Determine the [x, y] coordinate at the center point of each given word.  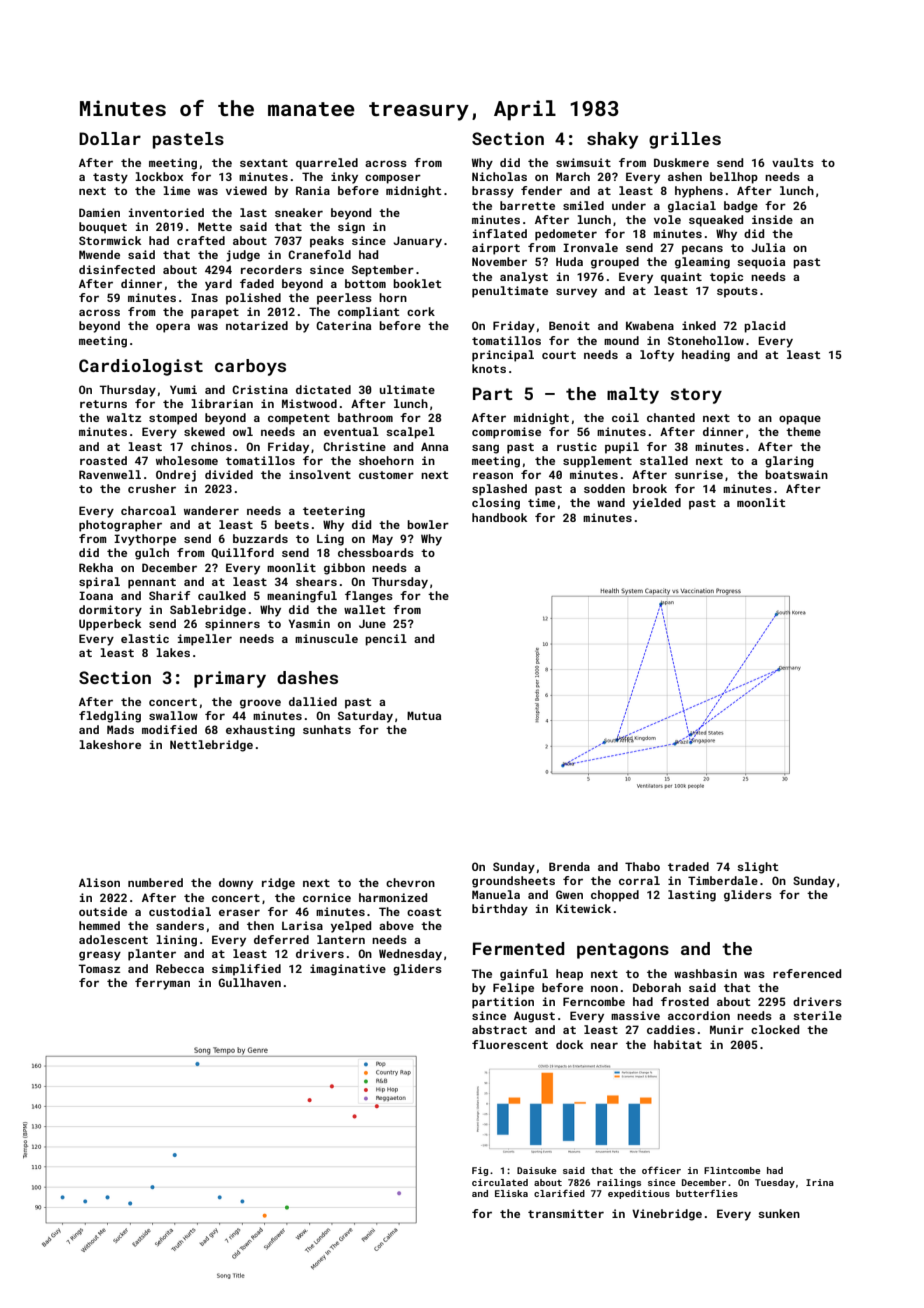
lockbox [159, 176]
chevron [410, 882]
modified [169, 729]
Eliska [511, 1193]
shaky [612, 140]
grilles [685, 140]
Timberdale [723, 880]
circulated [500, 1182]
